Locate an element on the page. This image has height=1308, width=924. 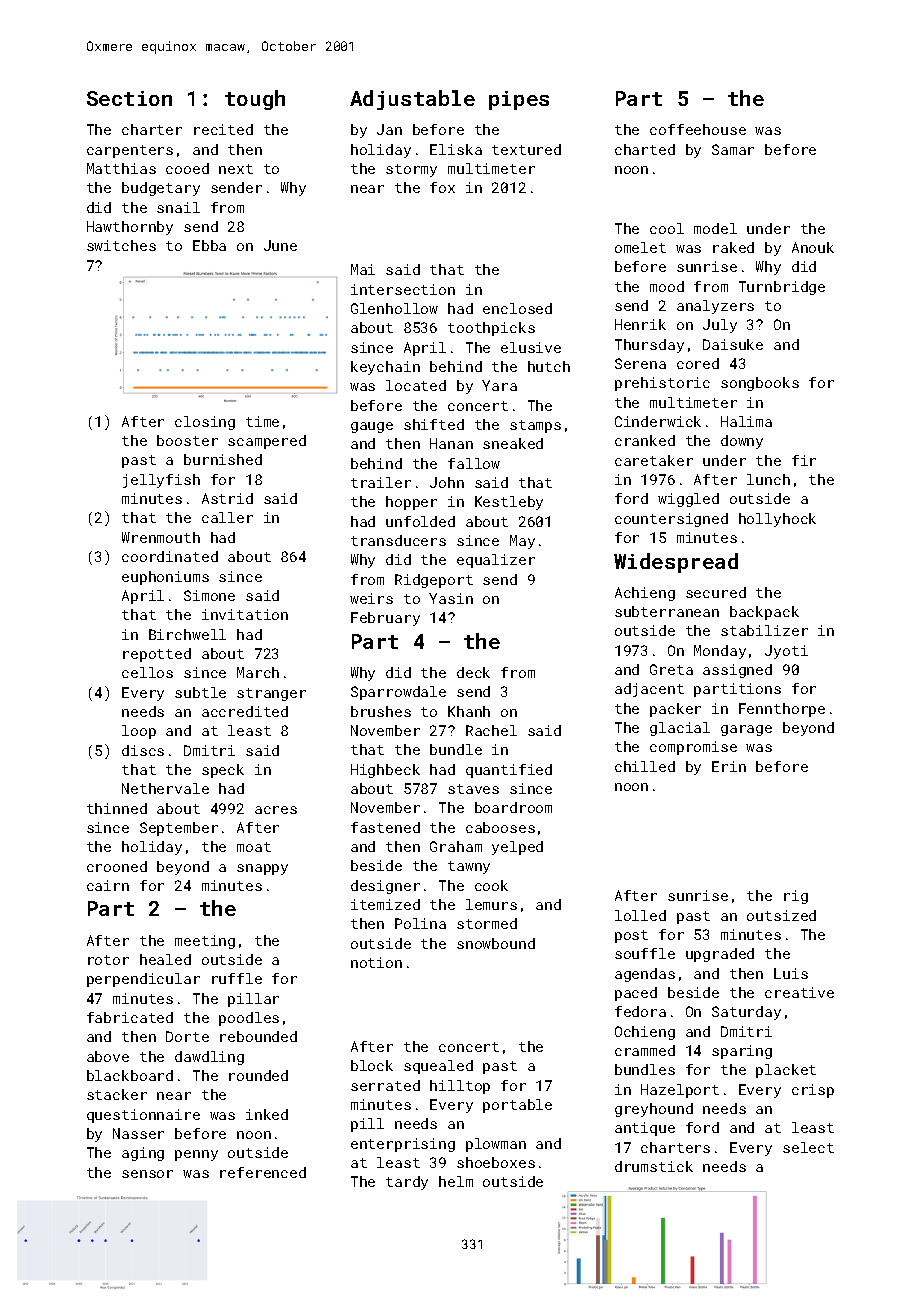
enclosed is located at coordinates (517, 308).
